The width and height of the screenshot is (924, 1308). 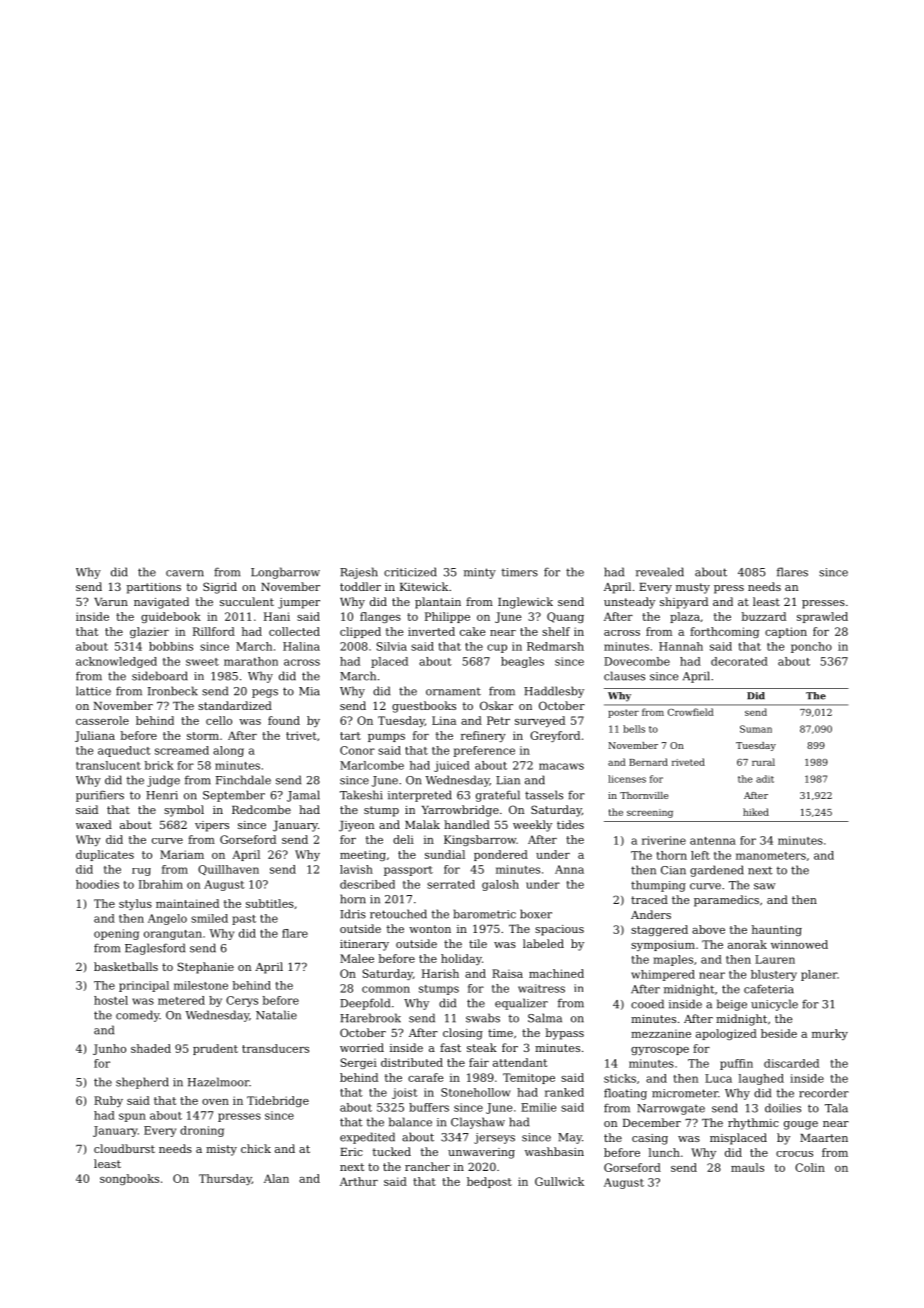 What do you see at coordinates (357, 826) in the screenshot?
I see `Jiyeon` at bounding box center [357, 826].
